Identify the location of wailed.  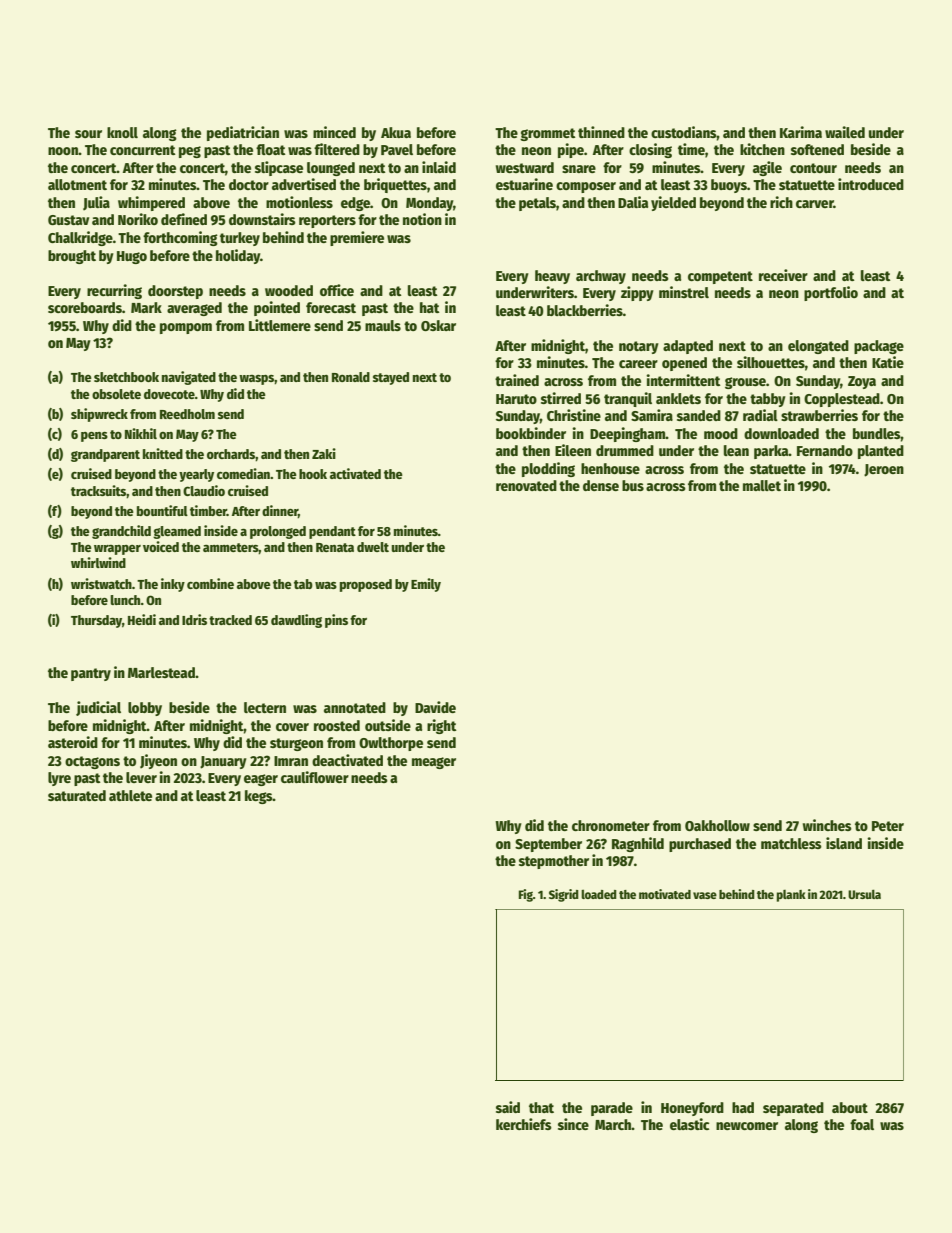
(845, 132).
